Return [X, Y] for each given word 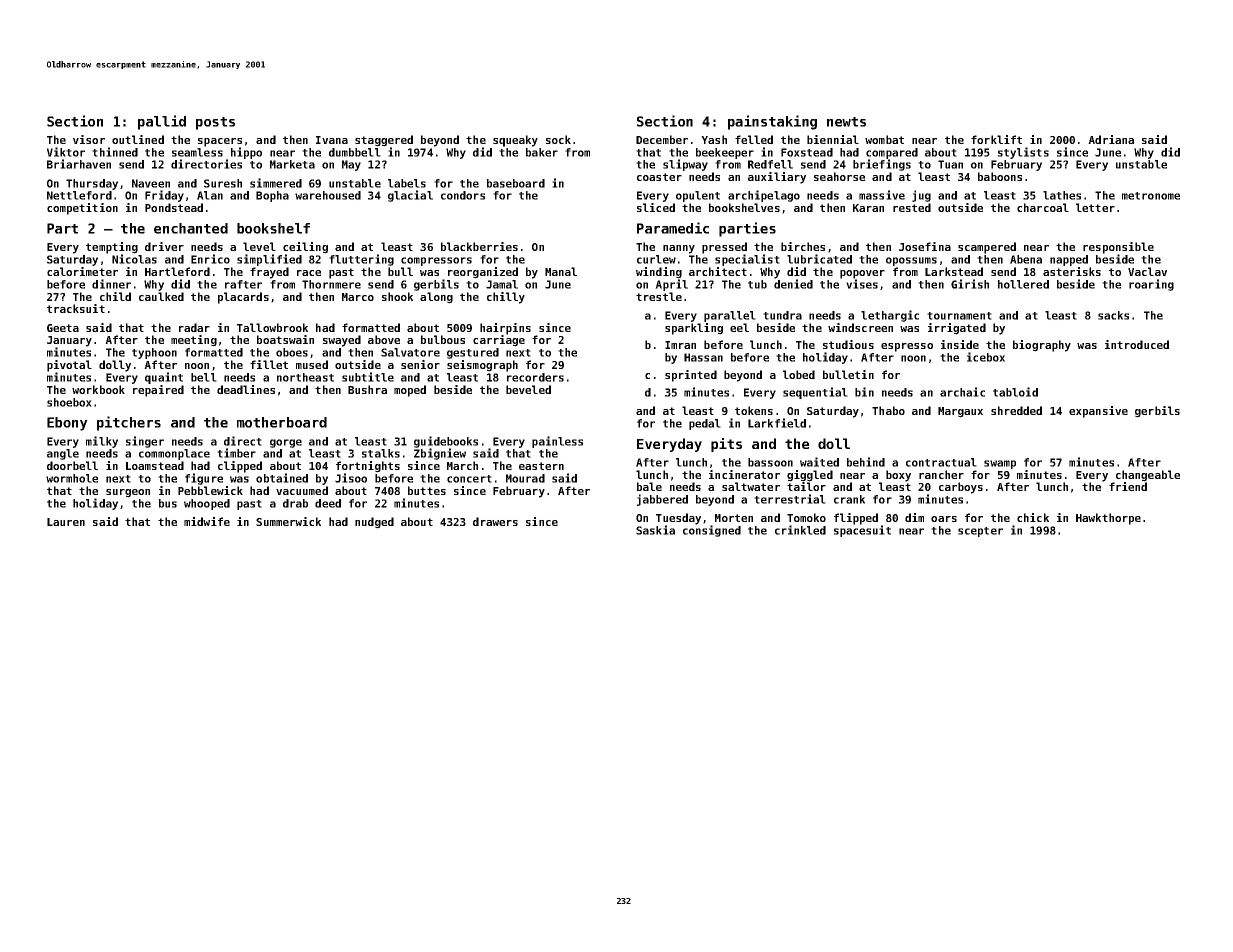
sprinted [691, 376]
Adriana [1111, 139]
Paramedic [673, 228]
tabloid [1015, 392]
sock [558, 139]
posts [215, 123]
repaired [158, 391]
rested [912, 207]
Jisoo [351, 478]
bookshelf [273, 228]
